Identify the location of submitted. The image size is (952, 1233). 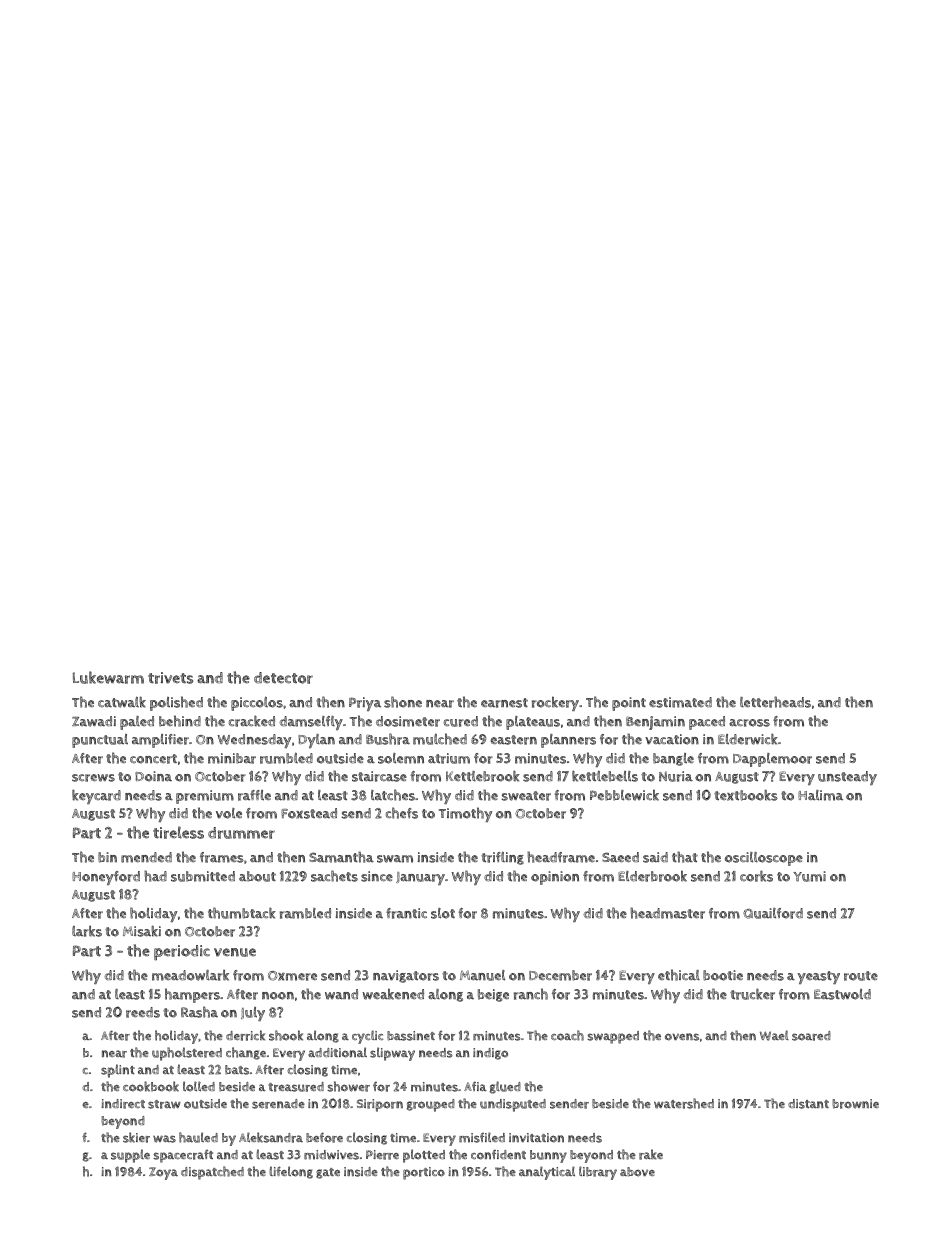
(203, 876).
